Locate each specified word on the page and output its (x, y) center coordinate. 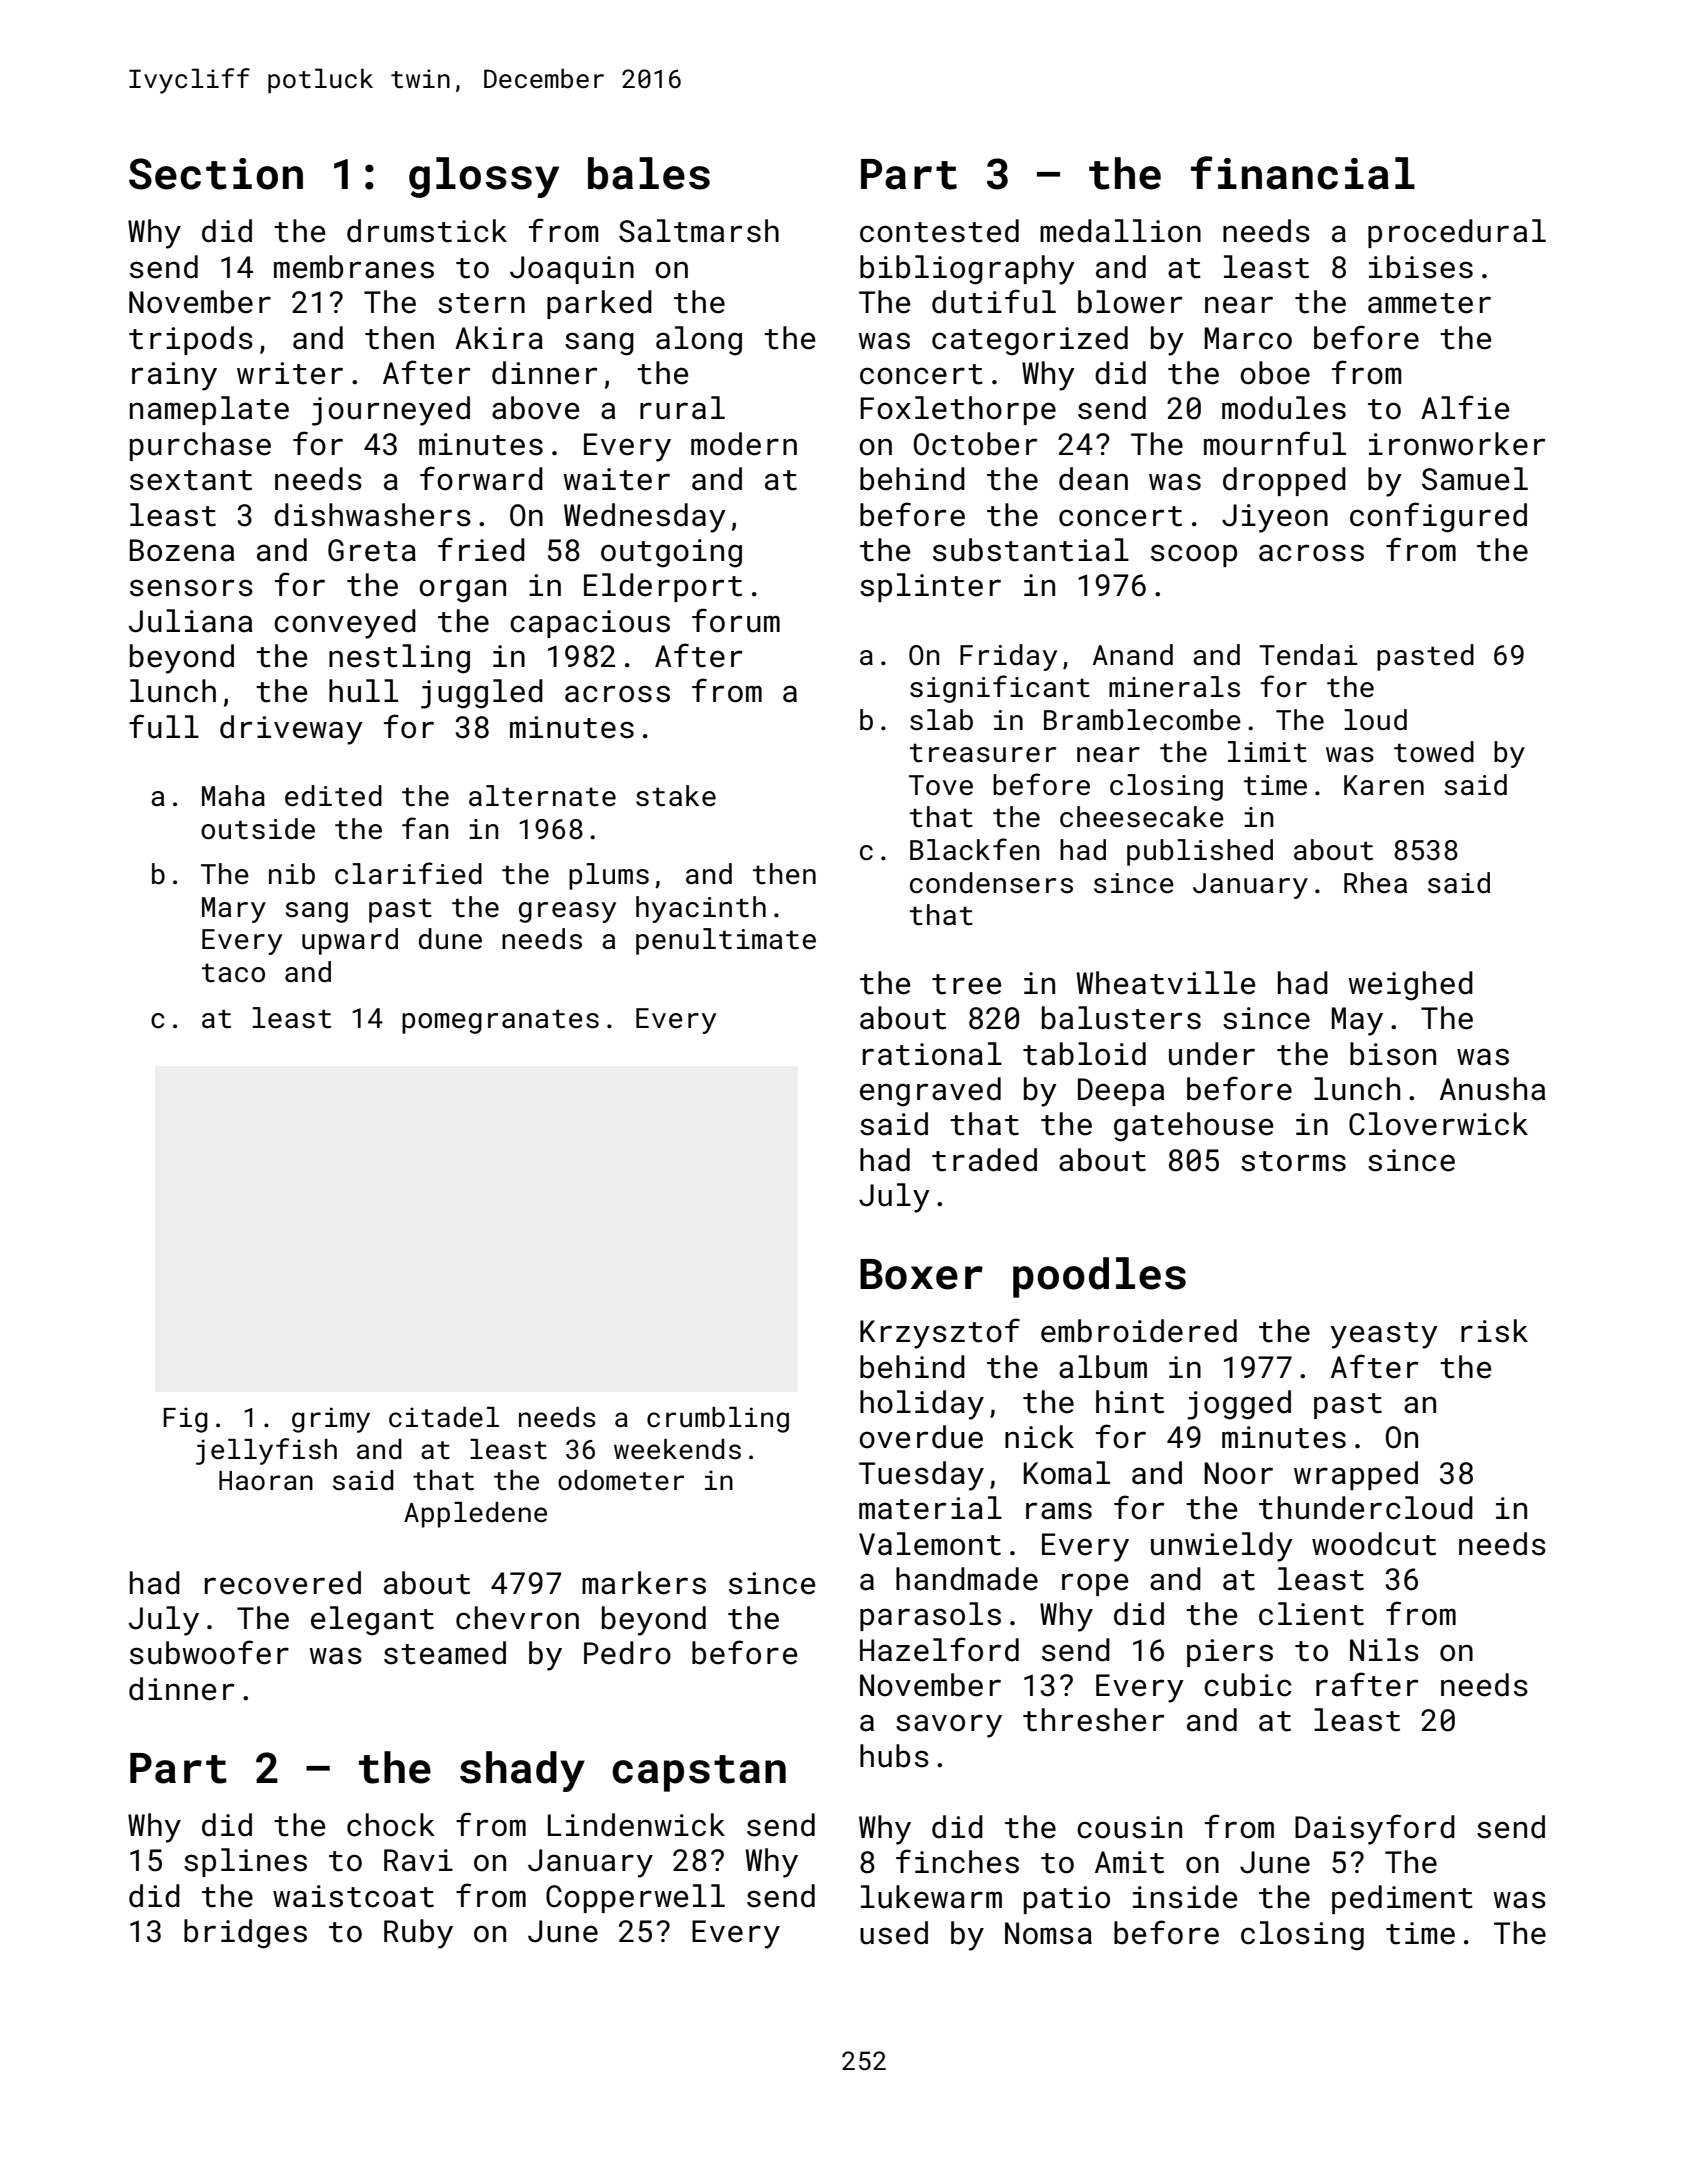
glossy (484, 177)
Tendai (1308, 655)
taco (233, 973)
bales (649, 173)
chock (391, 1825)
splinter (930, 587)
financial (1303, 173)
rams (1059, 1511)
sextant (191, 480)
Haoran (266, 1481)
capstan (699, 1773)
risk (1494, 1331)
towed (1434, 752)
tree (966, 984)
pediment (1402, 1899)
